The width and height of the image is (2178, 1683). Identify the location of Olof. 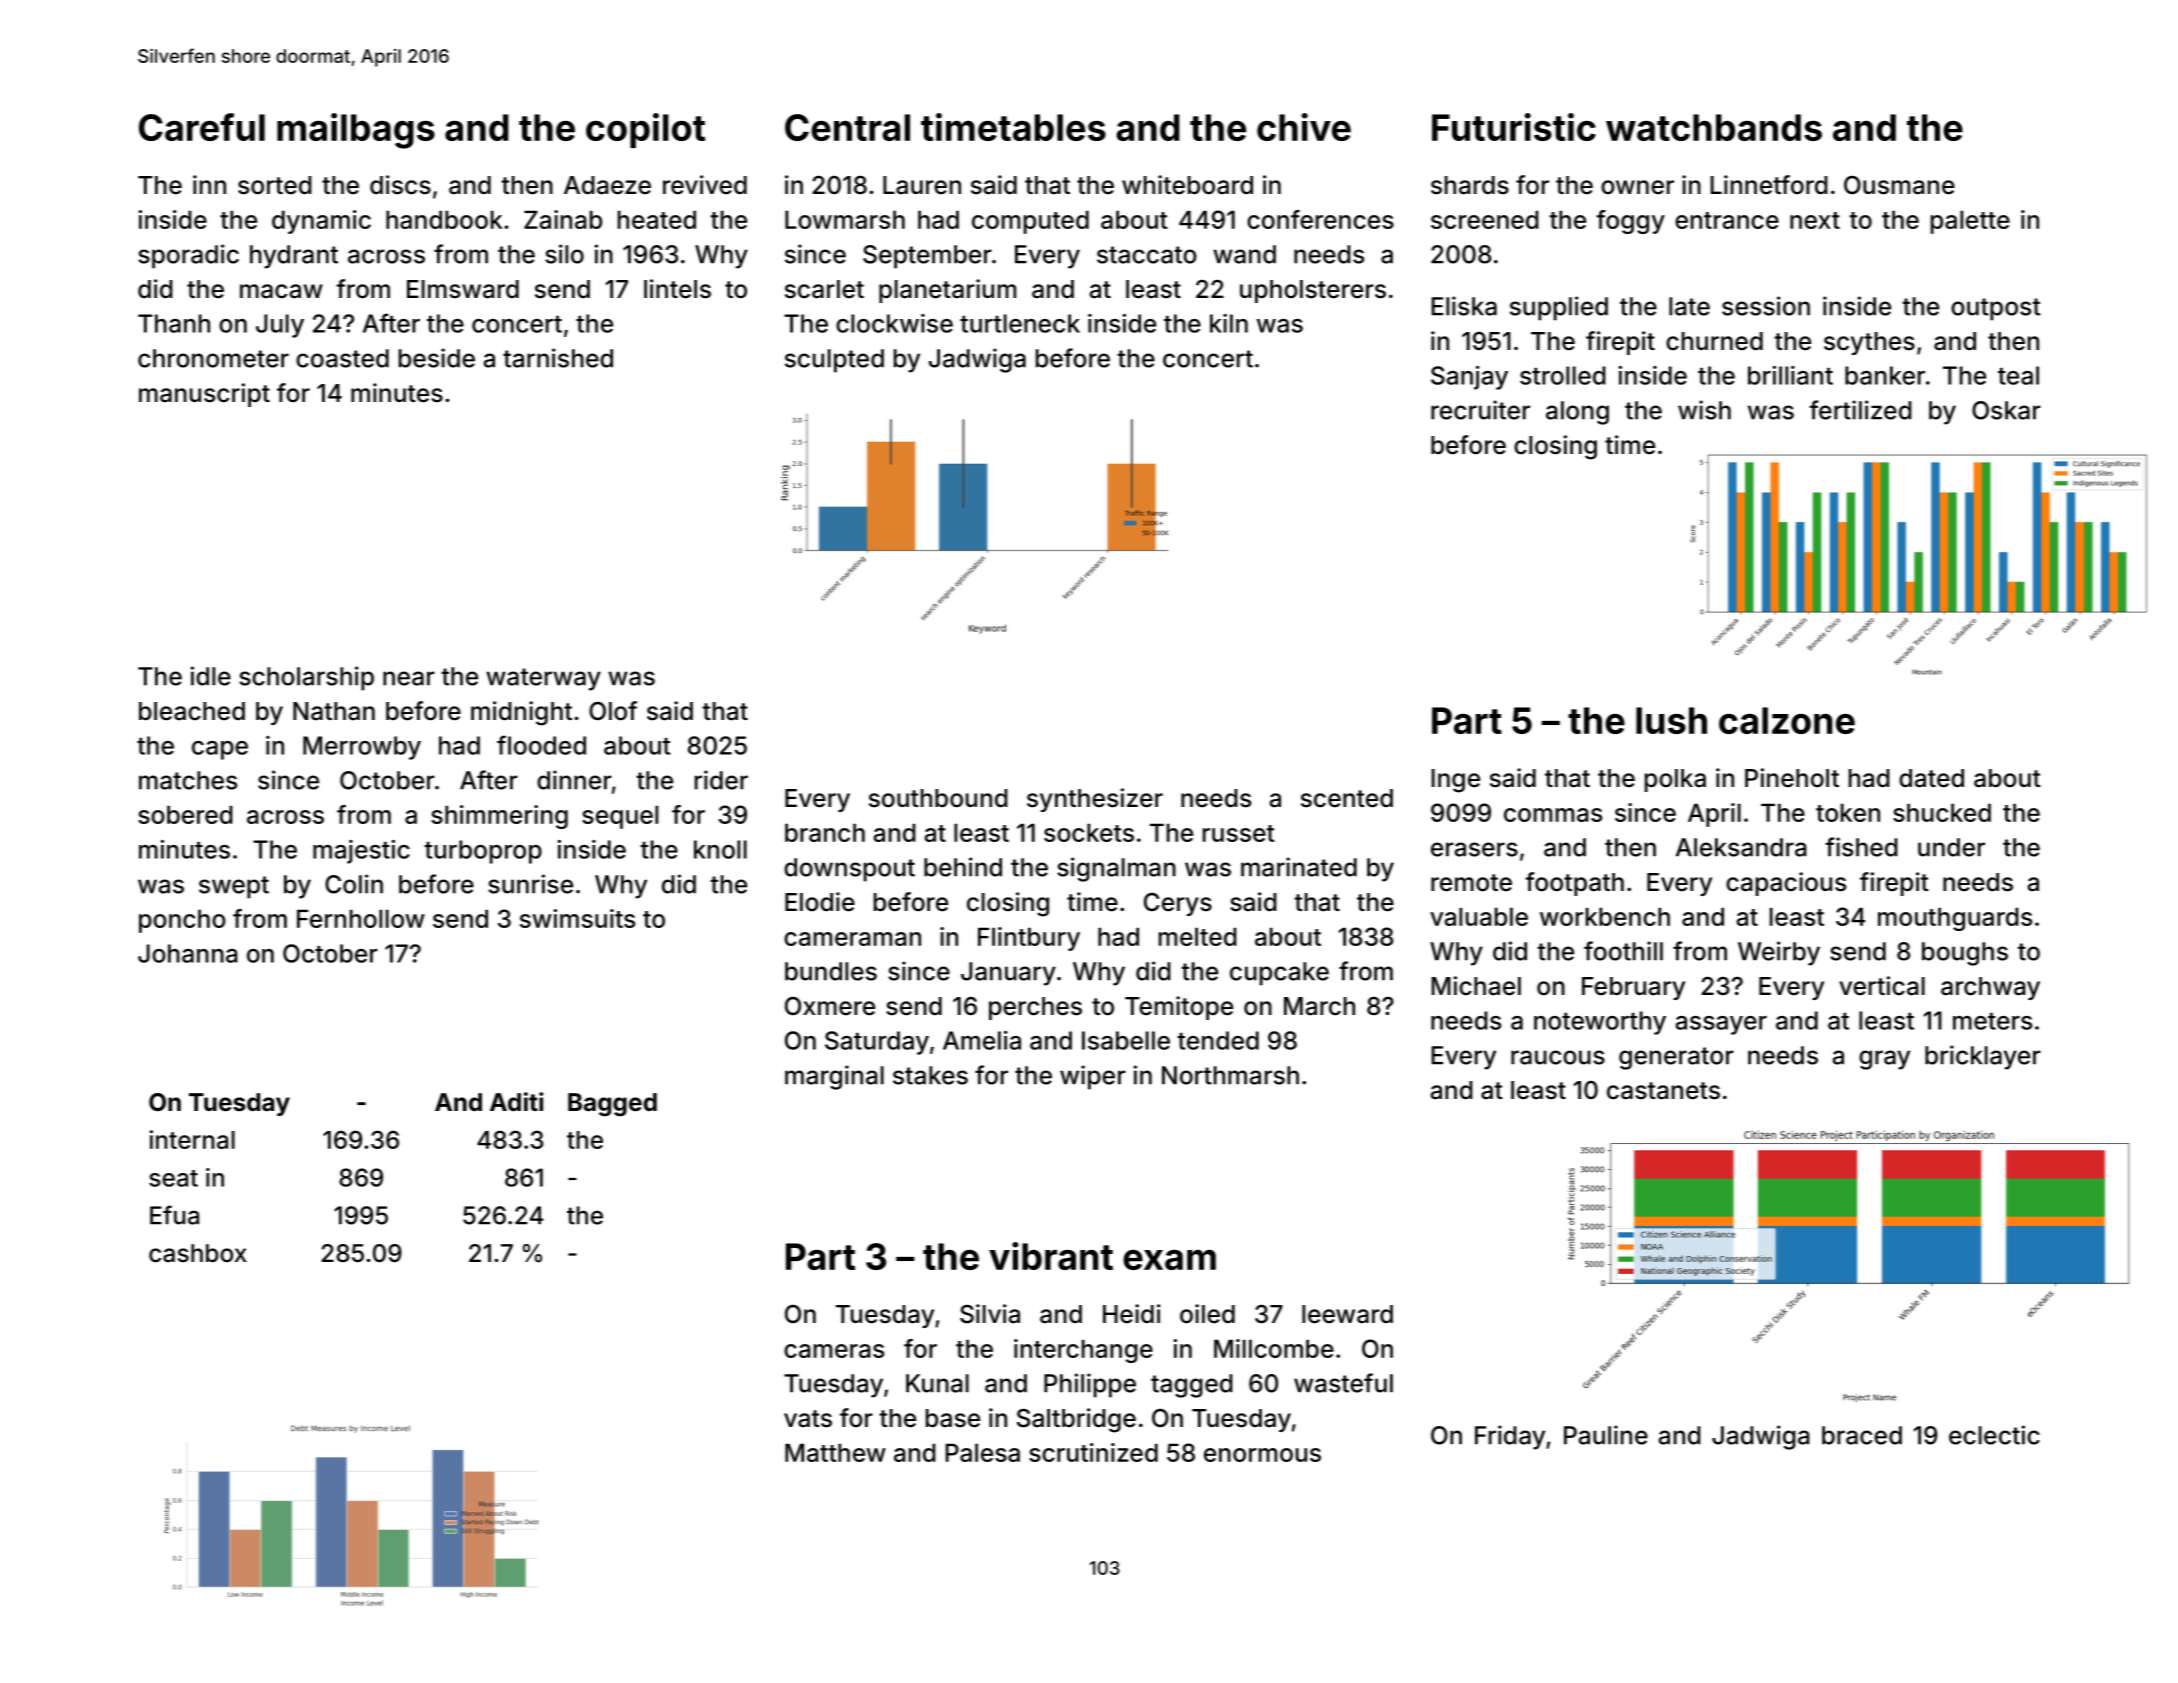
(613, 711).
